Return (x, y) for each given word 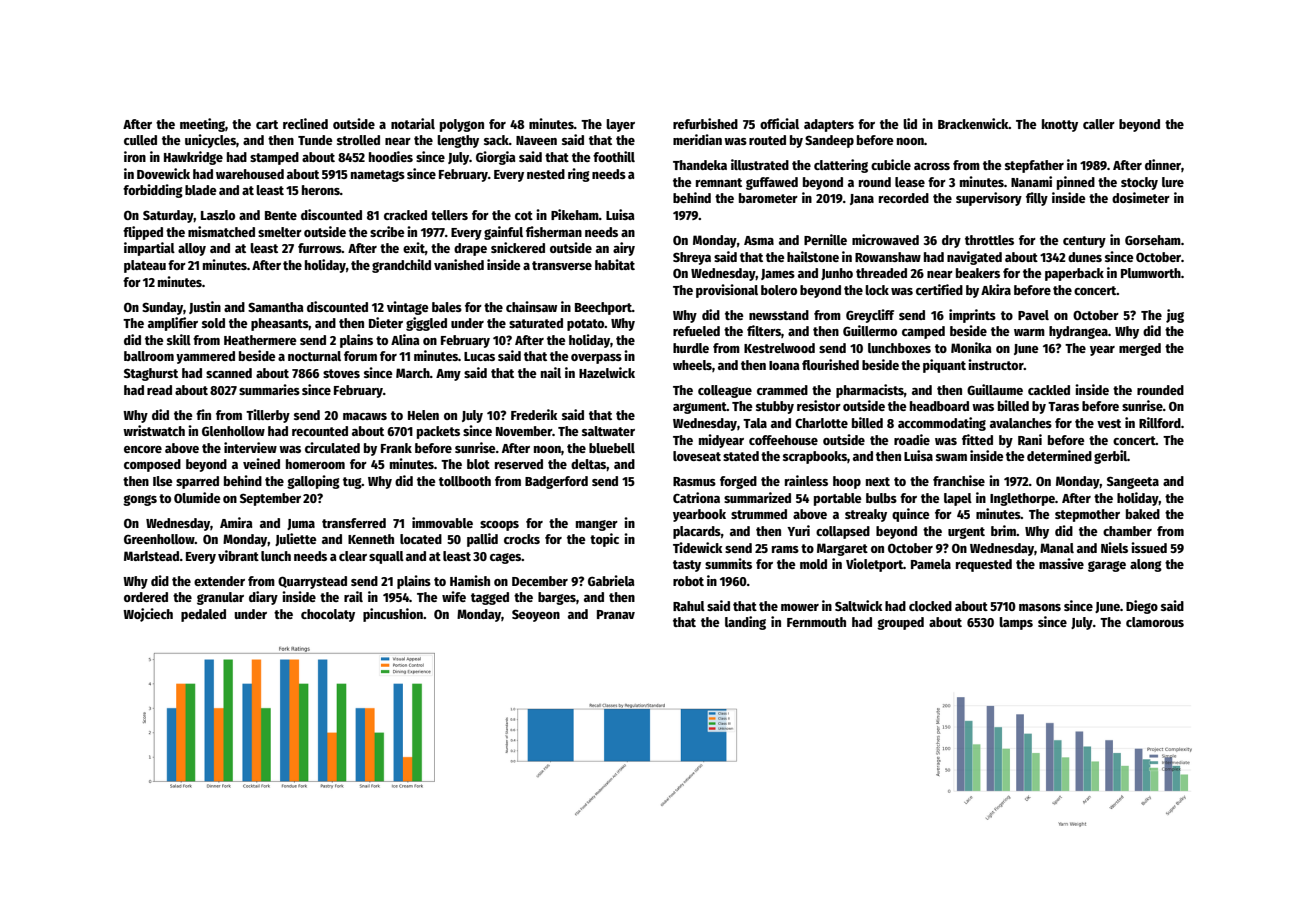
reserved (519, 464)
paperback (1074, 274)
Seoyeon (536, 615)
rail (353, 596)
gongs (140, 500)
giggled (426, 324)
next (878, 481)
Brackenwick (973, 123)
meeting (202, 125)
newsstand (779, 315)
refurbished (705, 123)
